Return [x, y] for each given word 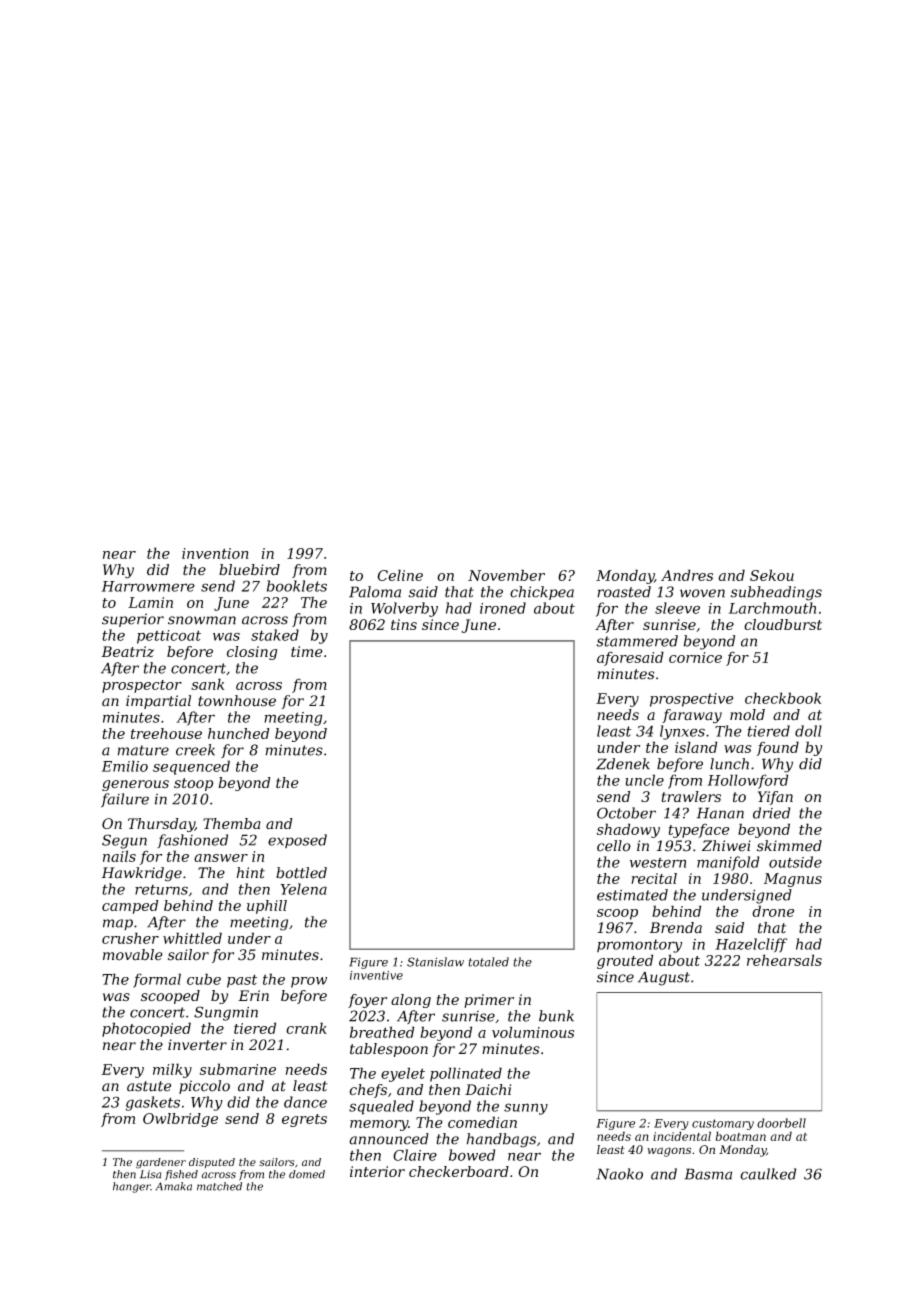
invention [215, 553]
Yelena [303, 889]
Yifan [775, 798]
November [506, 575]
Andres [687, 575]
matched [219, 1186]
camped [130, 907]
